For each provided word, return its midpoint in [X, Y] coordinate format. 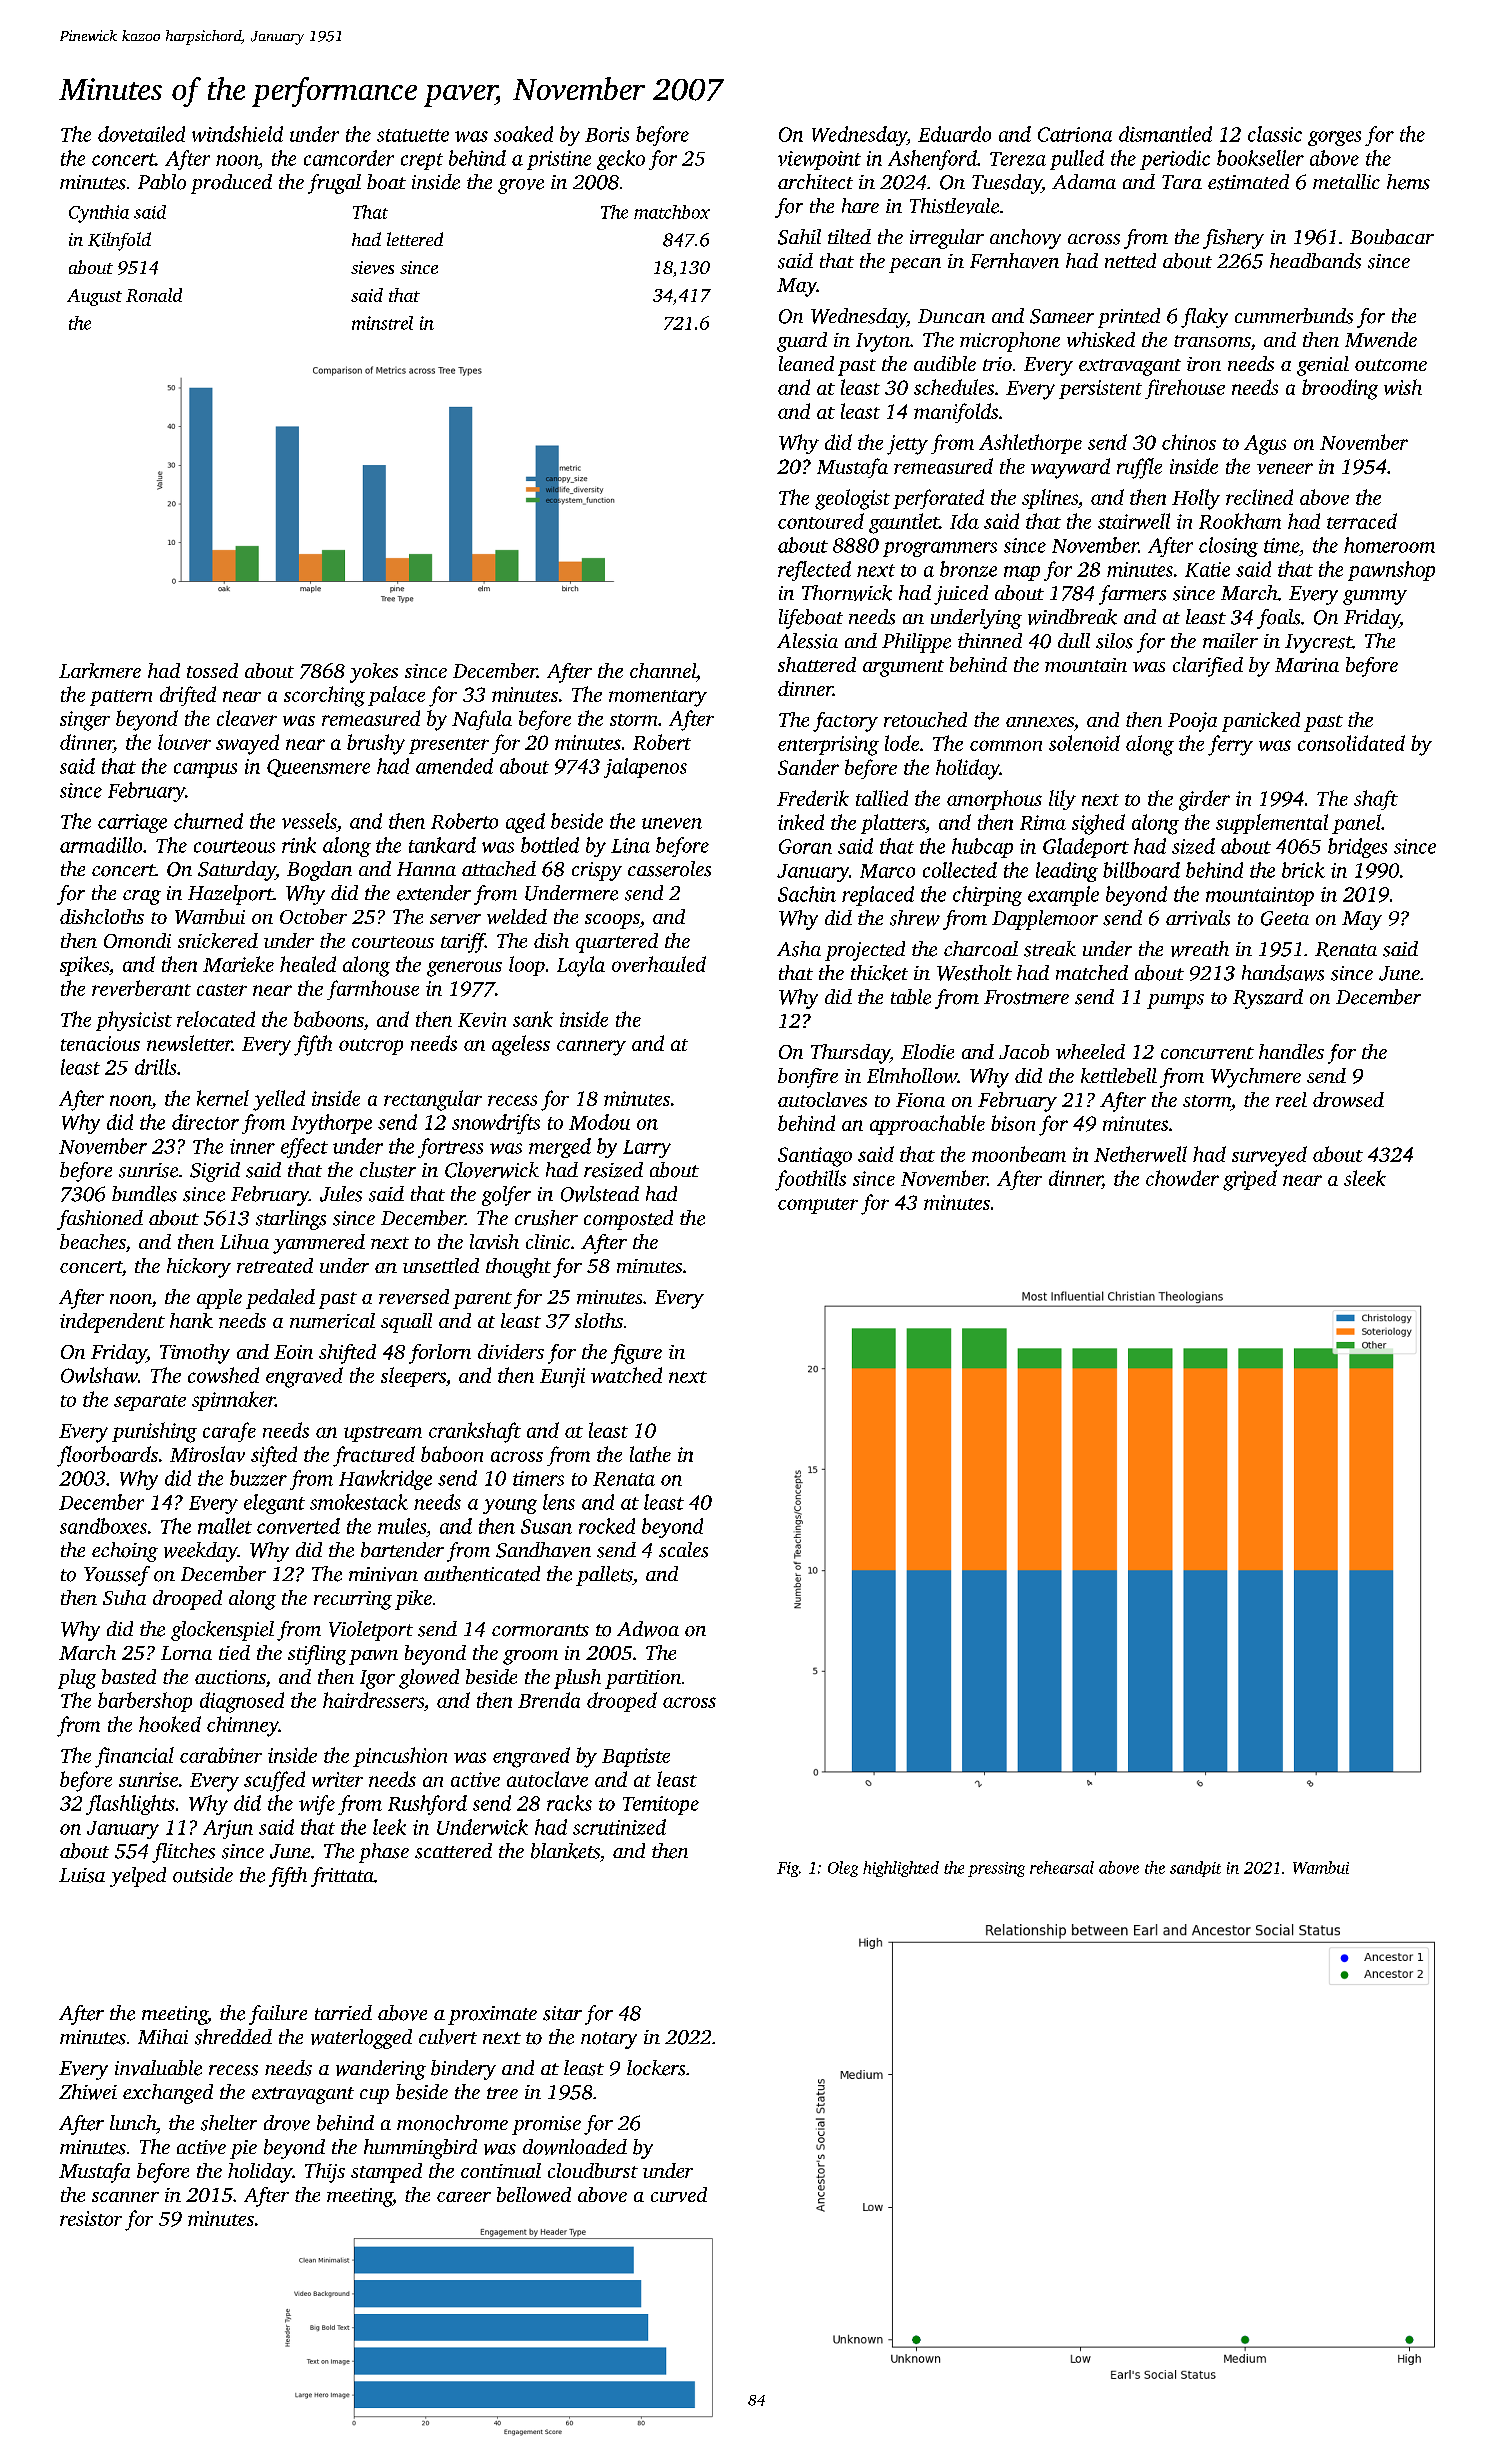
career [464, 2197]
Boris [607, 134]
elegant [274, 1504]
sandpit [1195, 1869]
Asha [799, 949]
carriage [132, 823]
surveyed [1269, 1156]
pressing [996, 1869]
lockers [656, 2068]
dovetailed [141, 134]
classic [1275, 134]
